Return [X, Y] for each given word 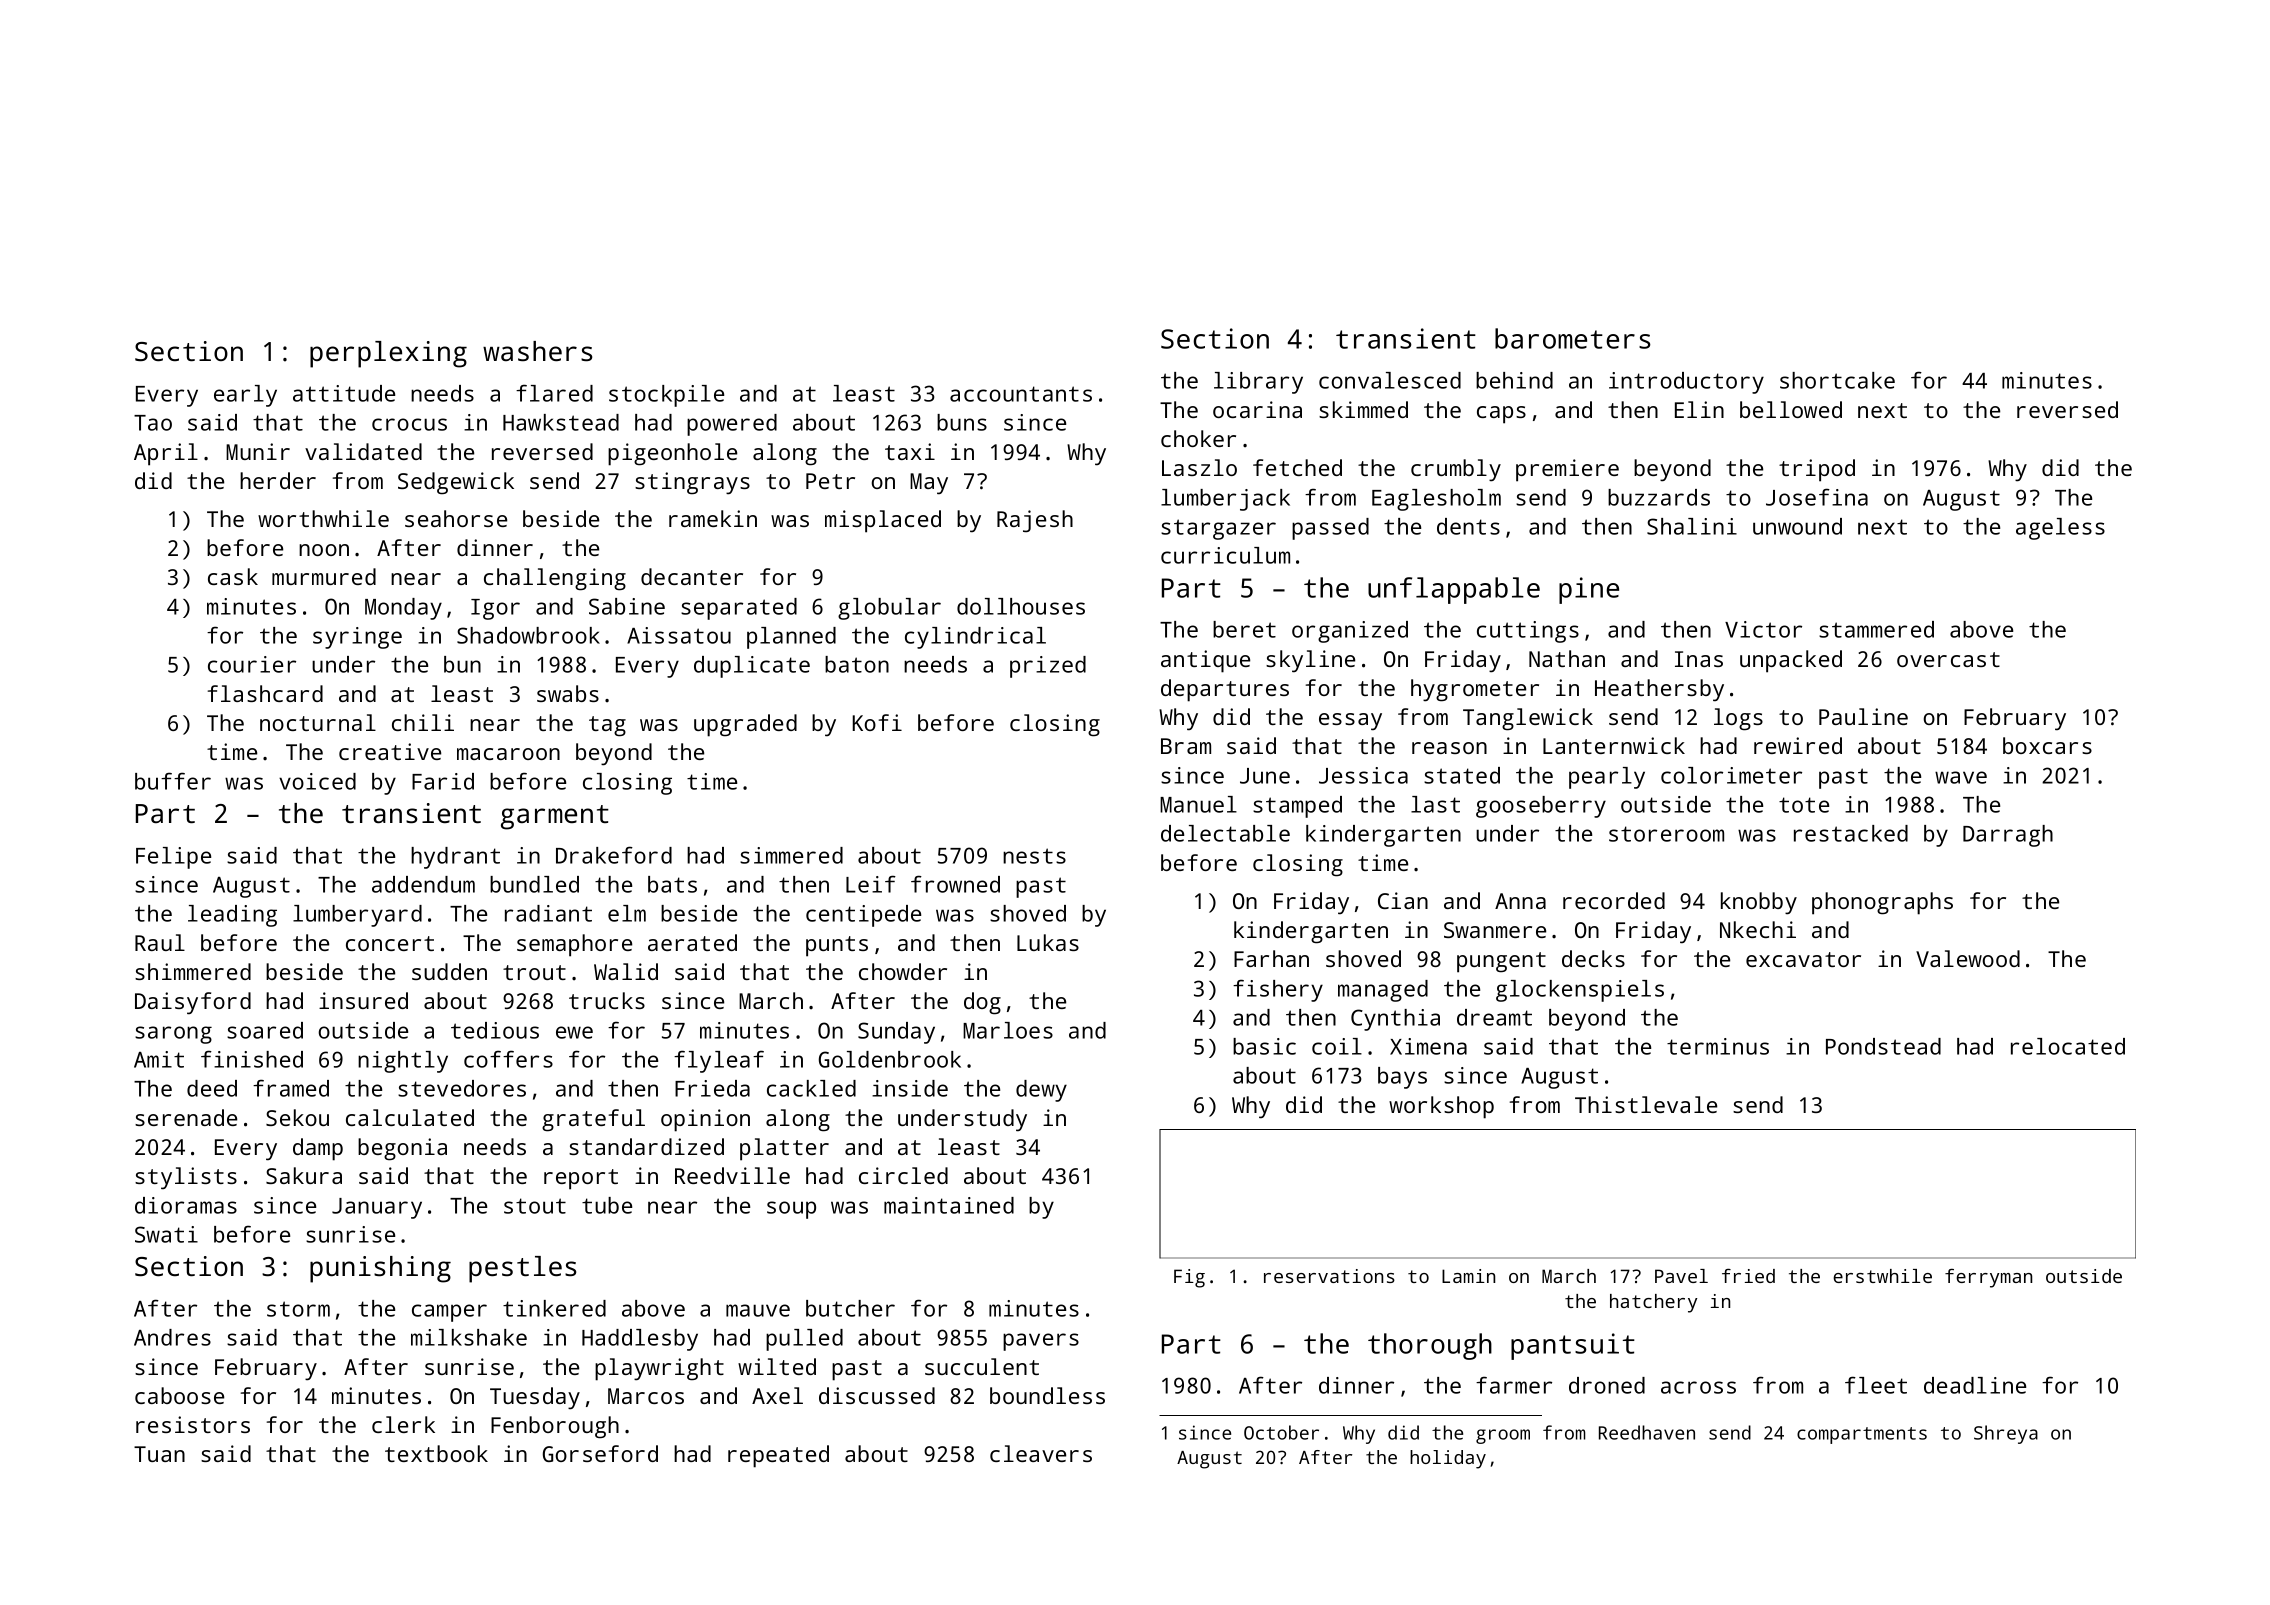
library [1258, 383]
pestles [522, 1269]
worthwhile [323, 518]
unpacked [1791, 661]
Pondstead [1883, 1046]
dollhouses [1021, 606]
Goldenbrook [890, 1059]
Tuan [159, 1454]
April [166, 454]
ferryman [1988, 1278]
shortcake [1837, 380]
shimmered [193, 971]
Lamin [1468, 1276]
